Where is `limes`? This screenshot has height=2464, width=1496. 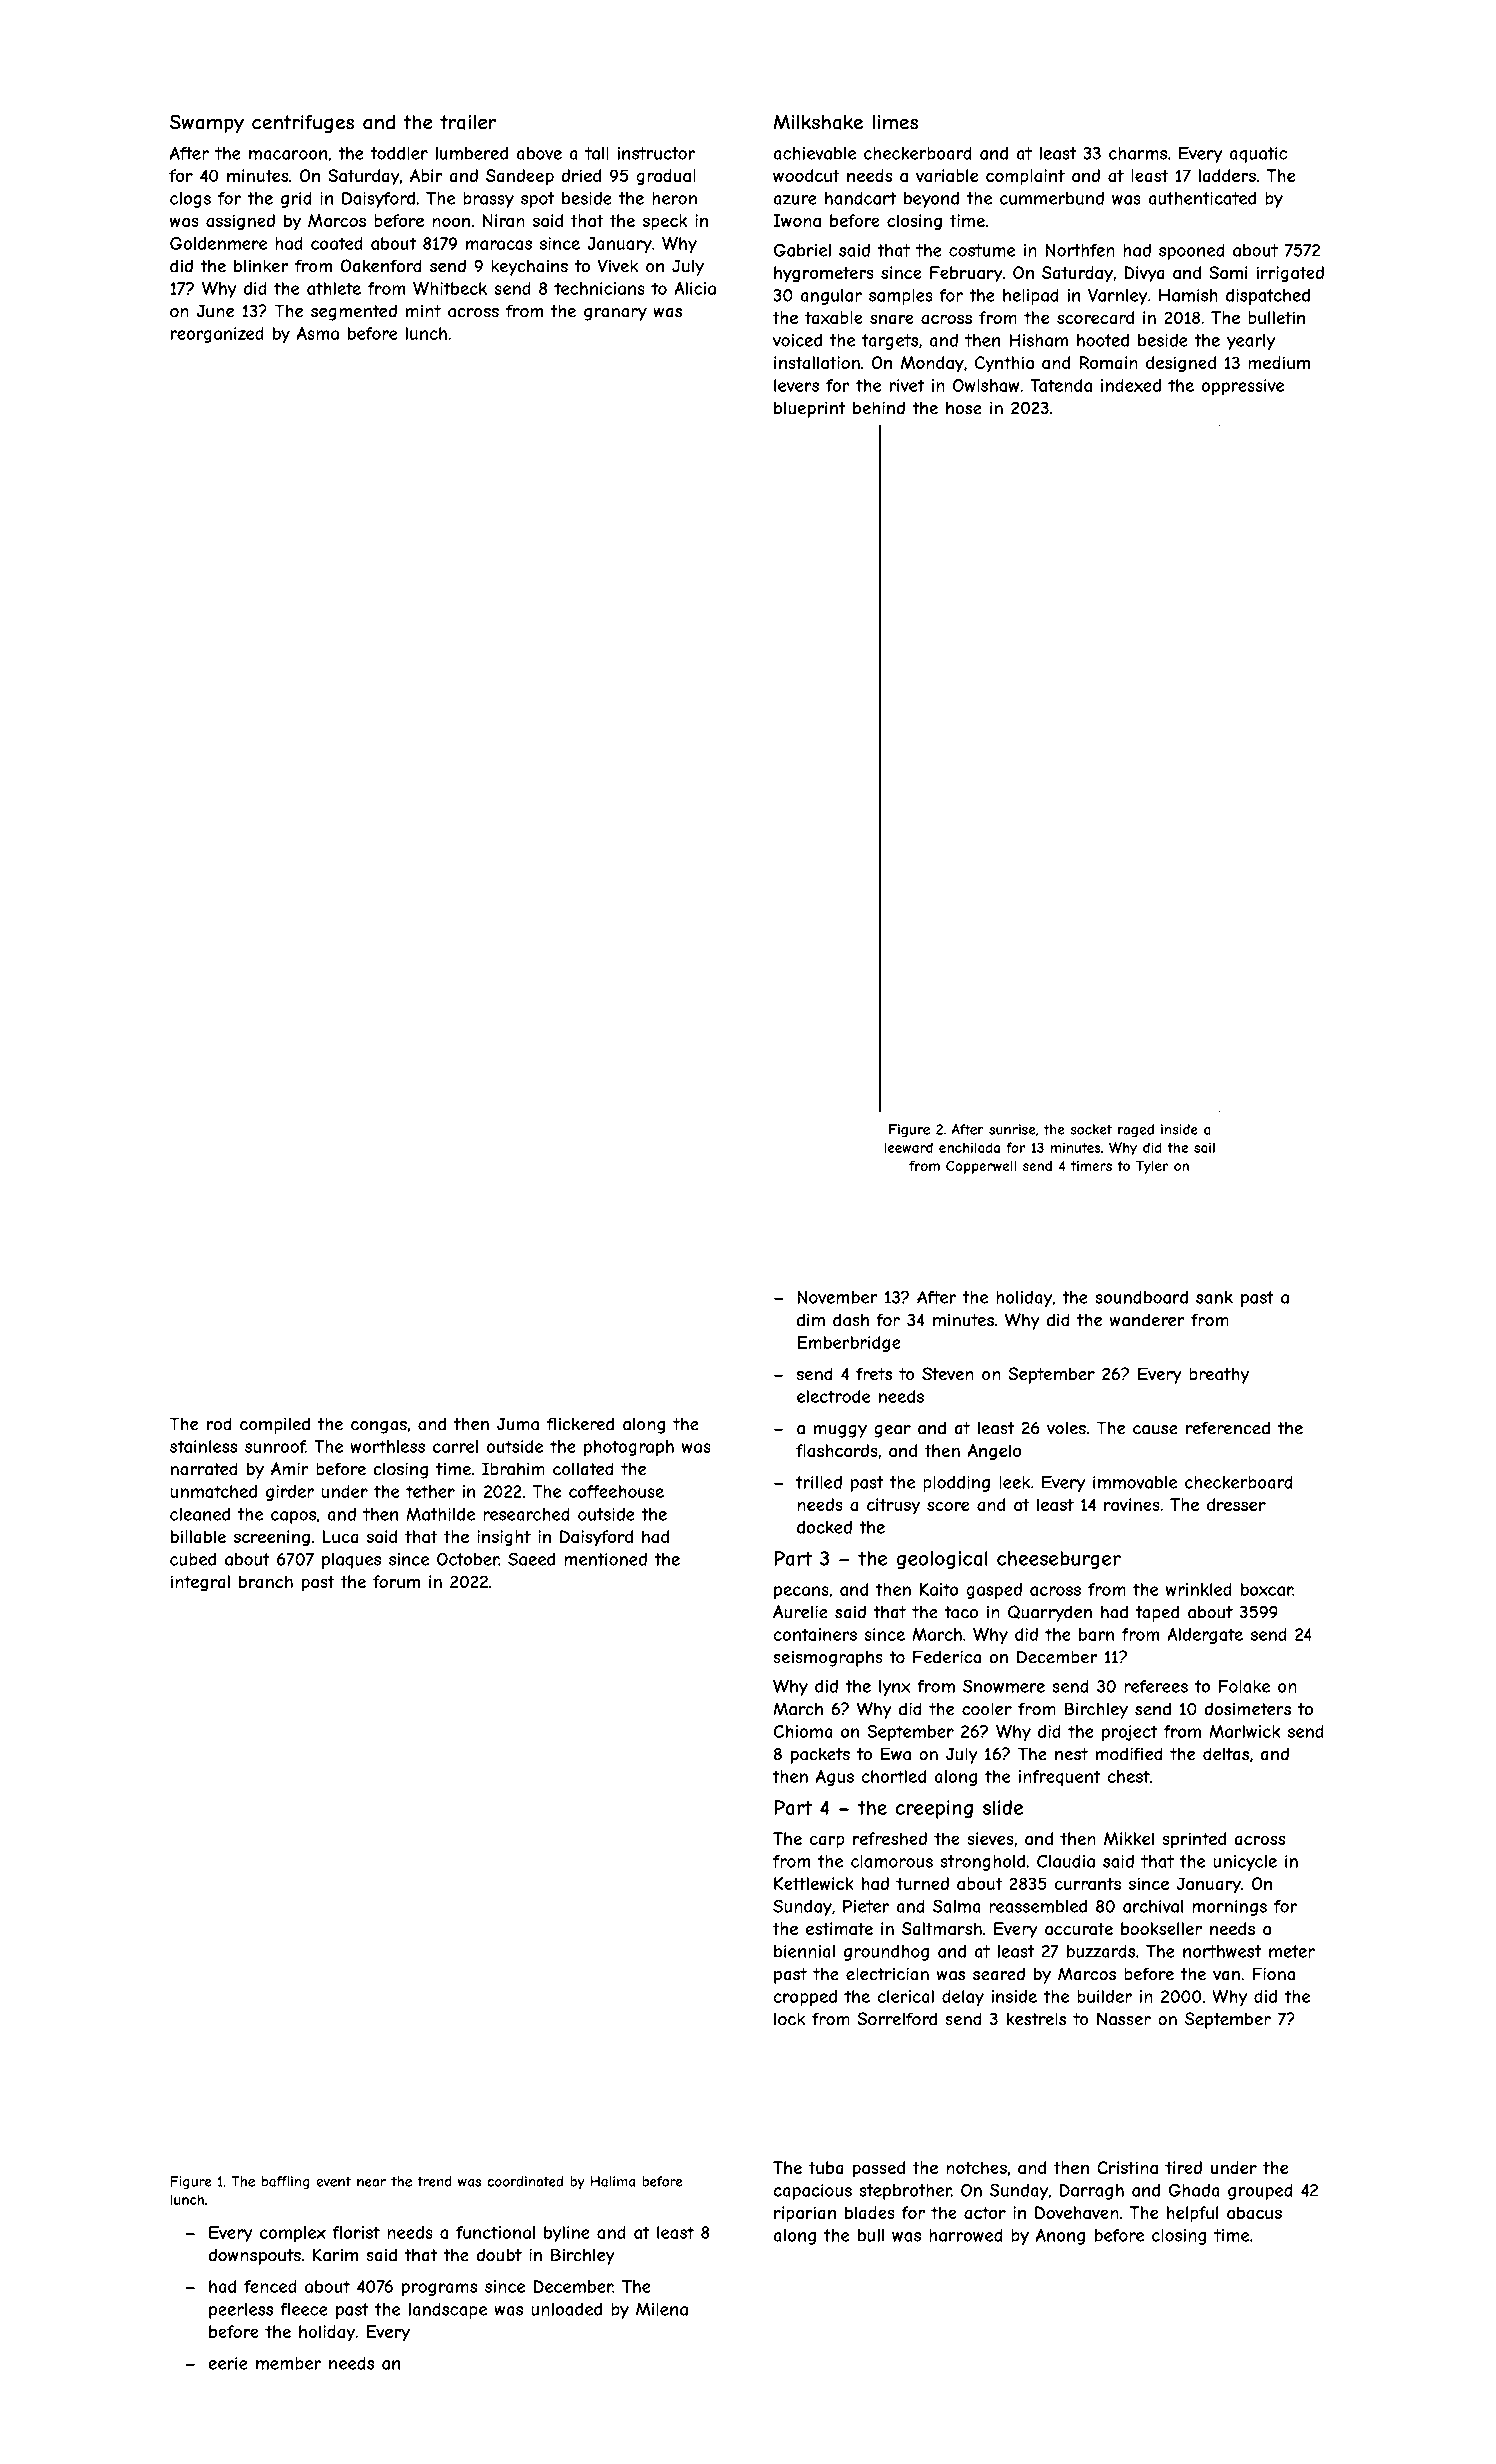 limes is located at coordinates (895, 122).
